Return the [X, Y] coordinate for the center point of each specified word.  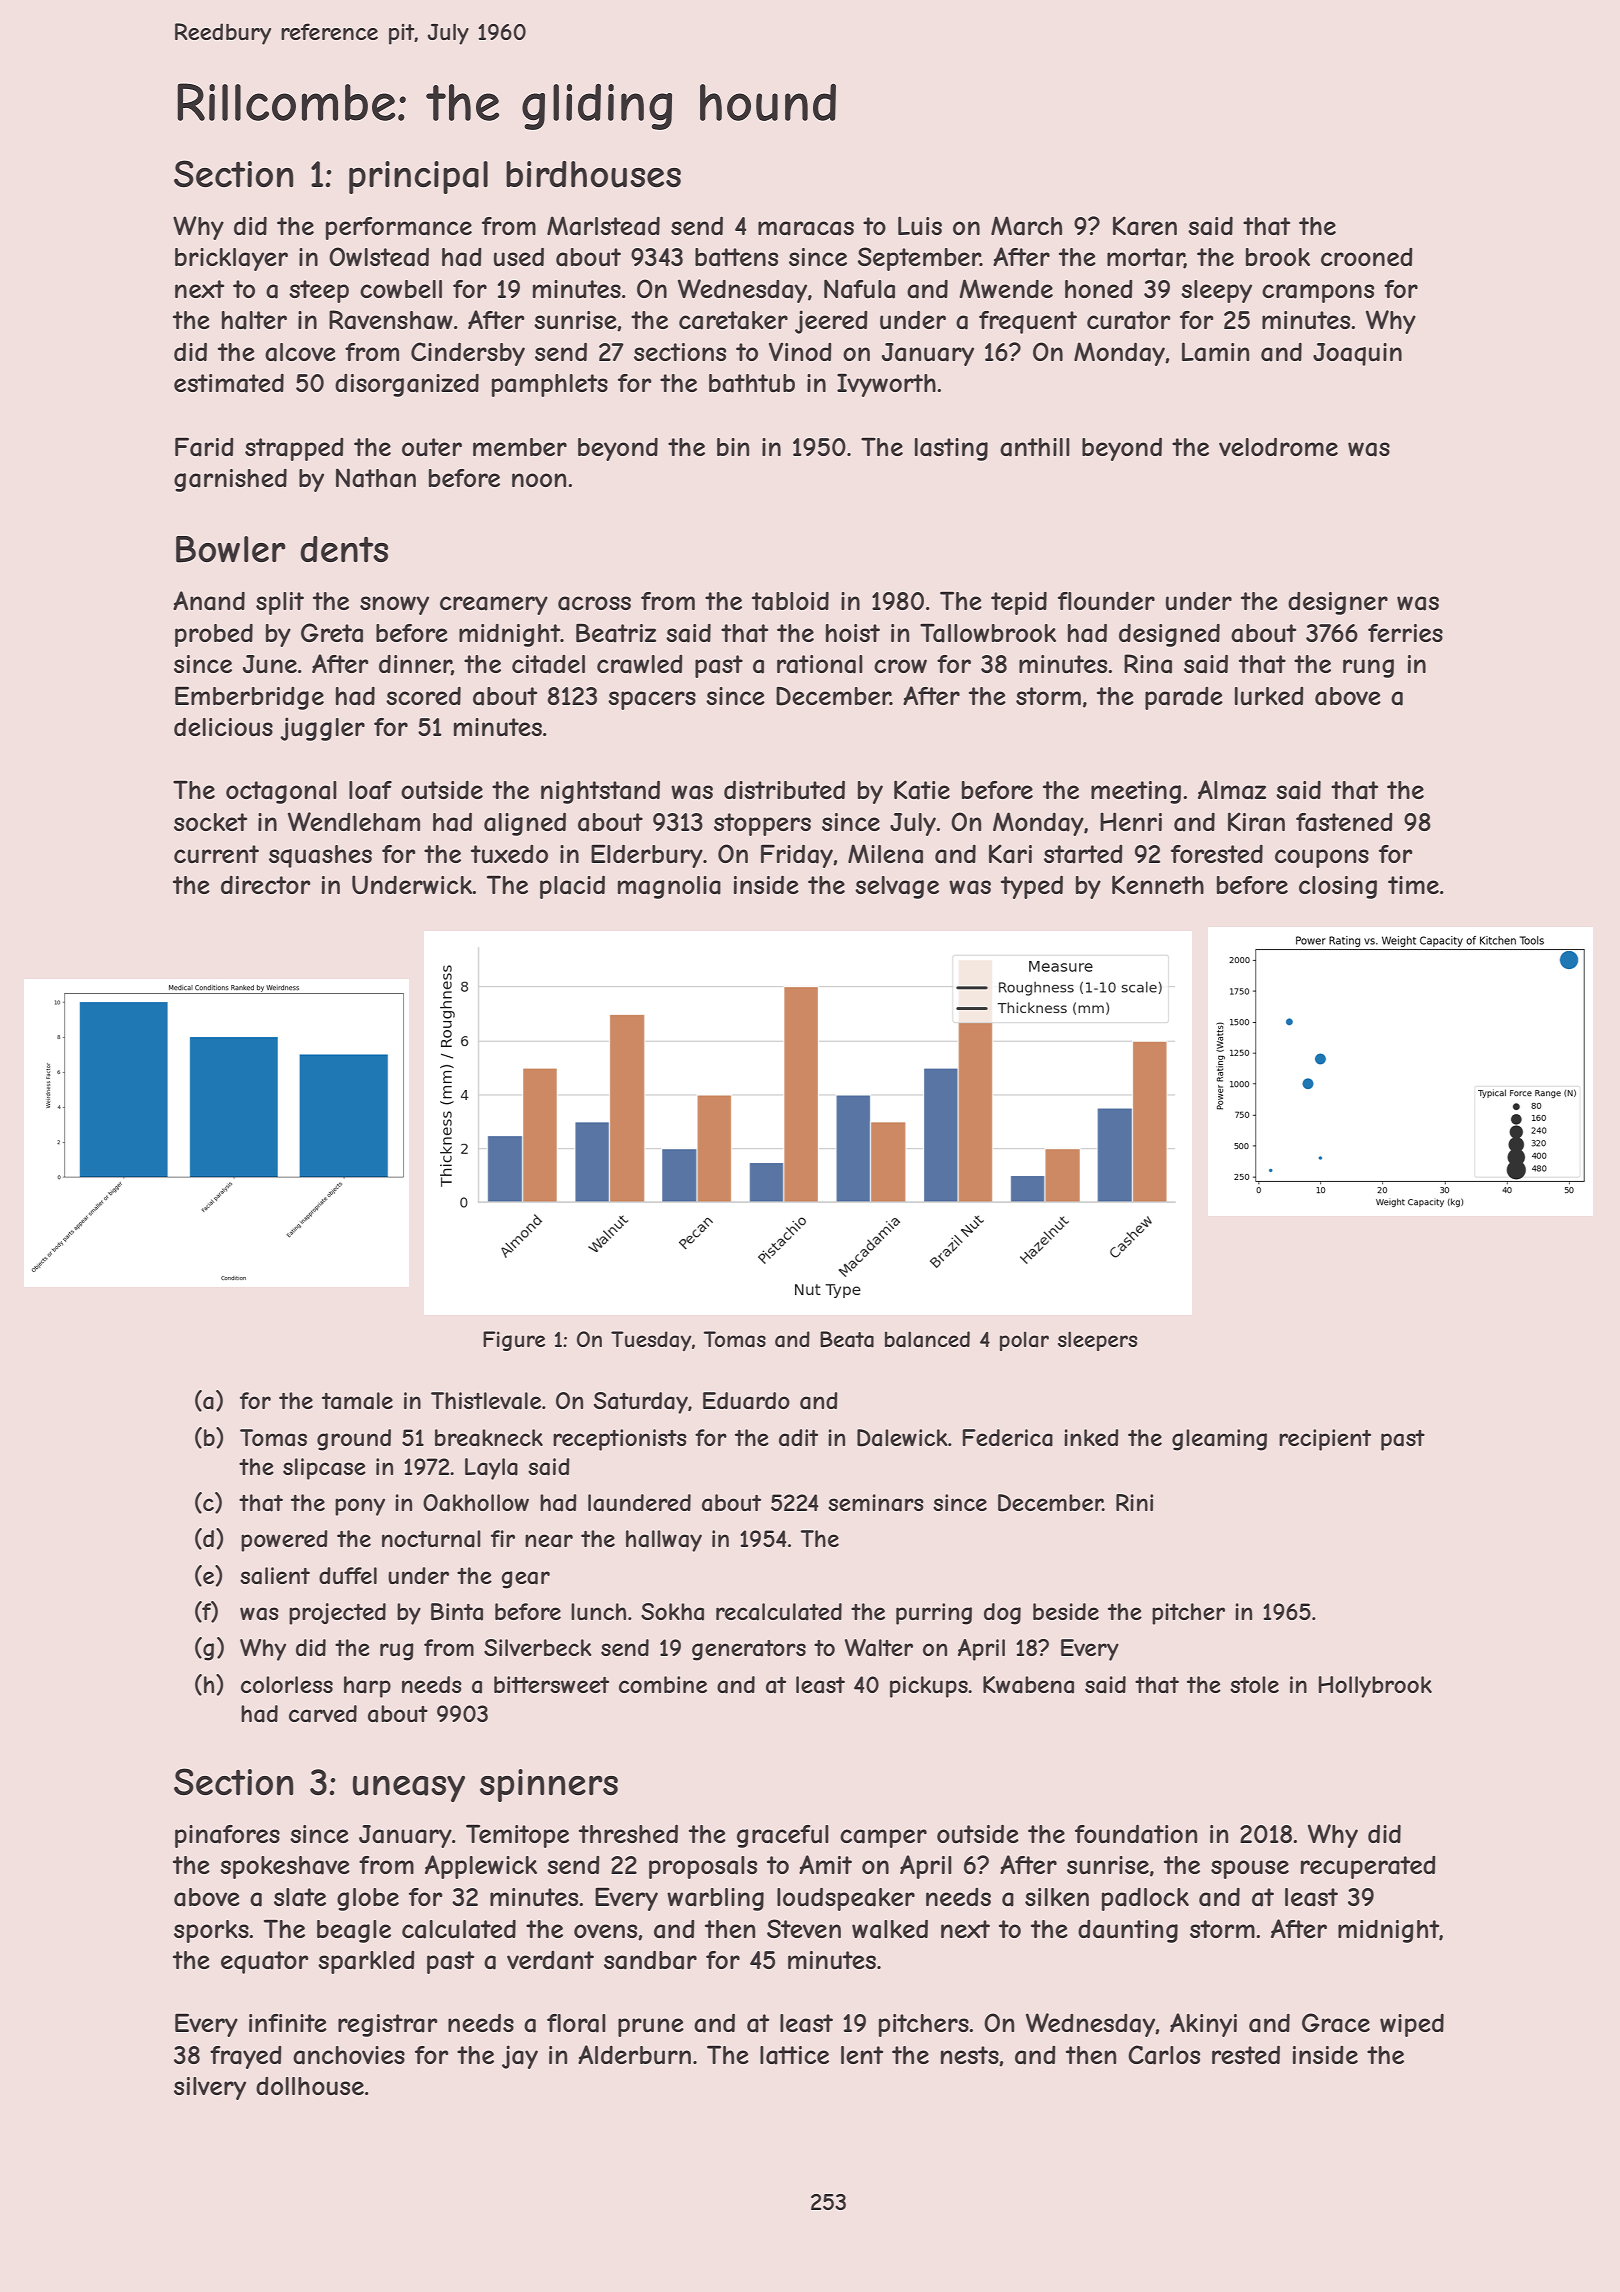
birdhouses [593, 174]
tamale [357, 1401]
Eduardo [746, 1401]
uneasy [409, 1789]
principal [418, 177]
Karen [1145, 226]
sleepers [1097, 1341]
